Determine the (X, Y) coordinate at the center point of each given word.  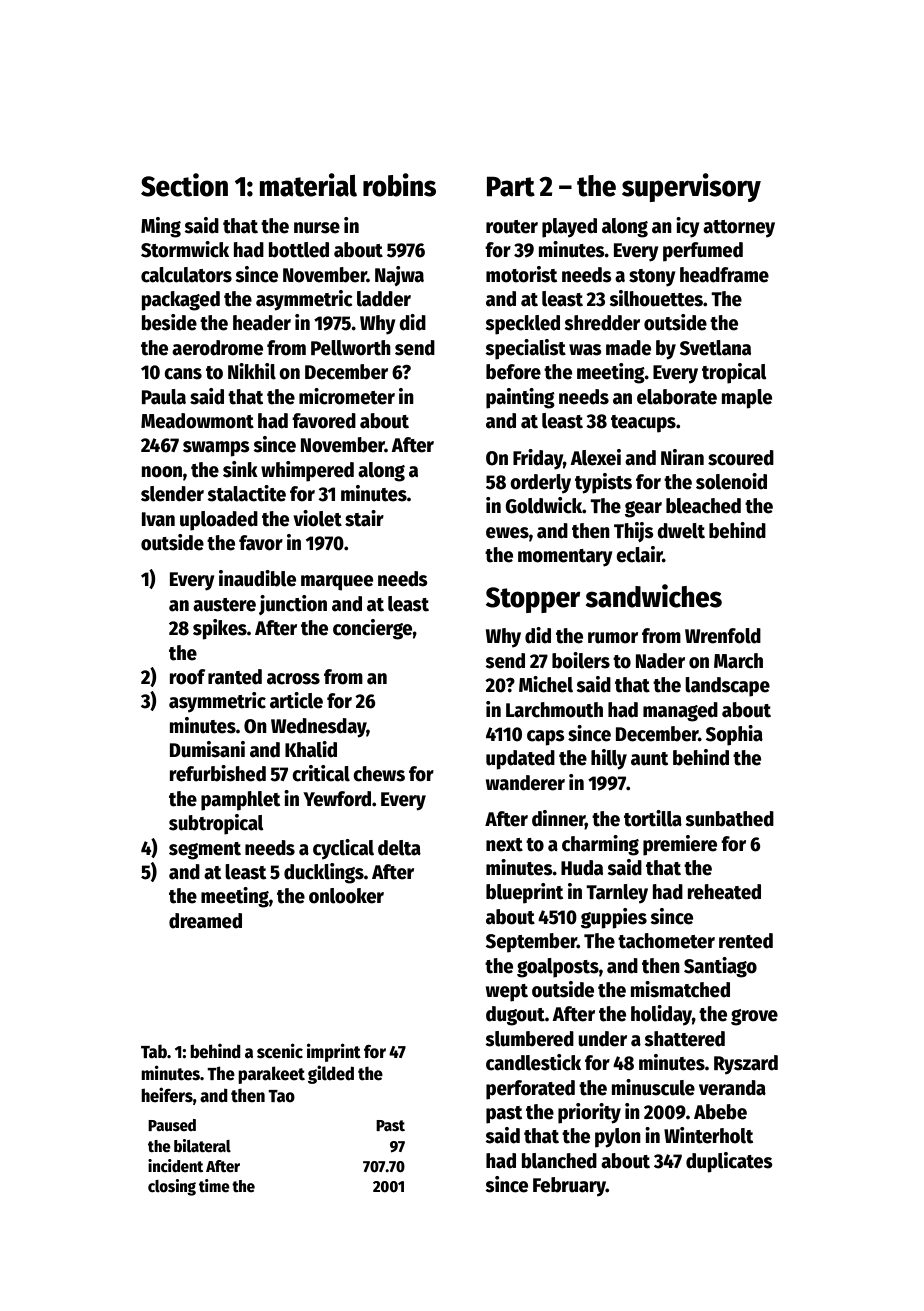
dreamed (205, 921)
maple (747, 399)
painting (520, 398)
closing (172, 1187)
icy (688, 227)
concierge (373, 629)
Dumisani (207, 749)
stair (364, 518)
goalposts (558, 968)
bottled (299, 250)
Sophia (734, 735)
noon (162, 472)
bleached (703, 506)
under (602, 1039)
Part (511, 186)
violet (317, 518)
